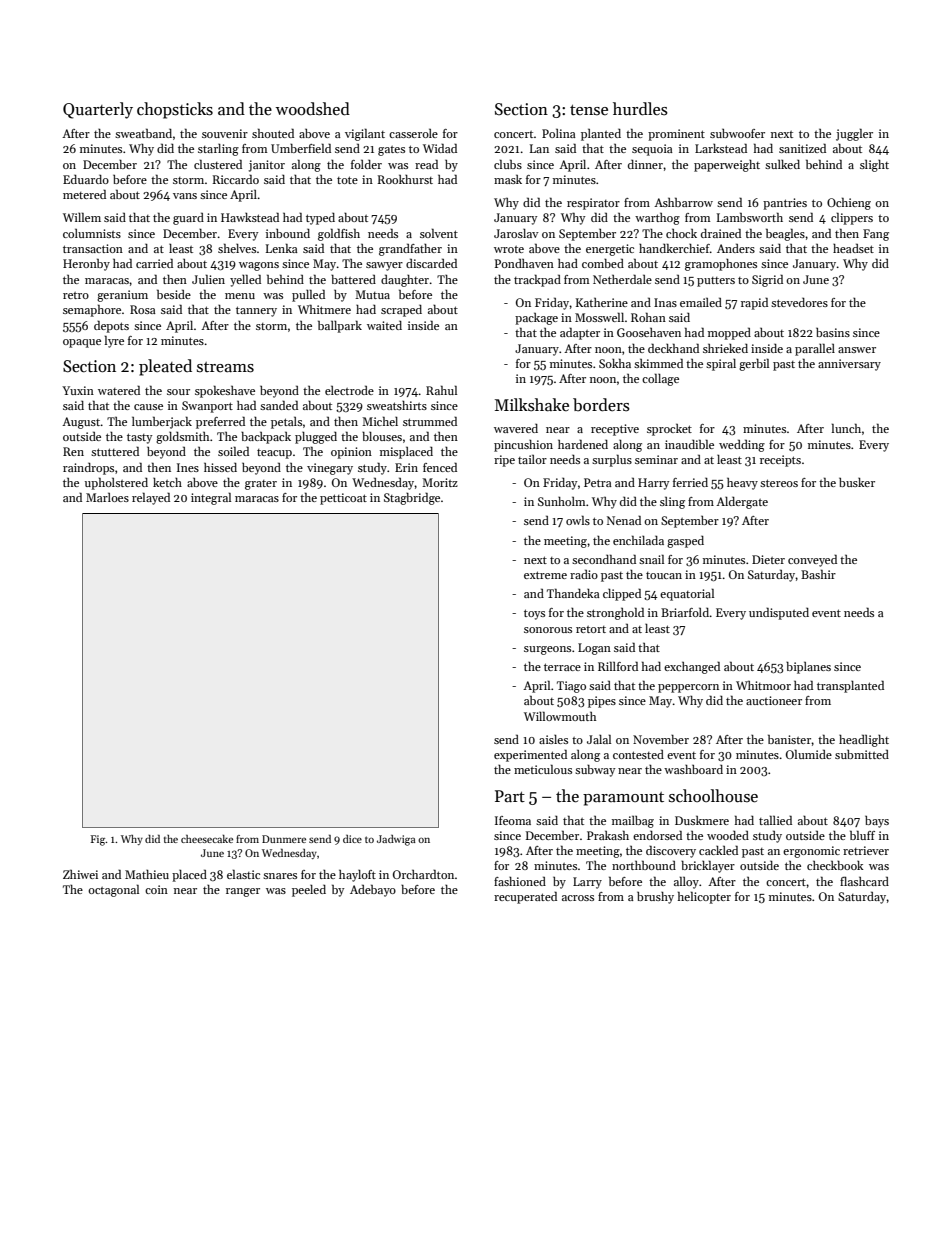  I want to click on sanded, so click(279, 405).
